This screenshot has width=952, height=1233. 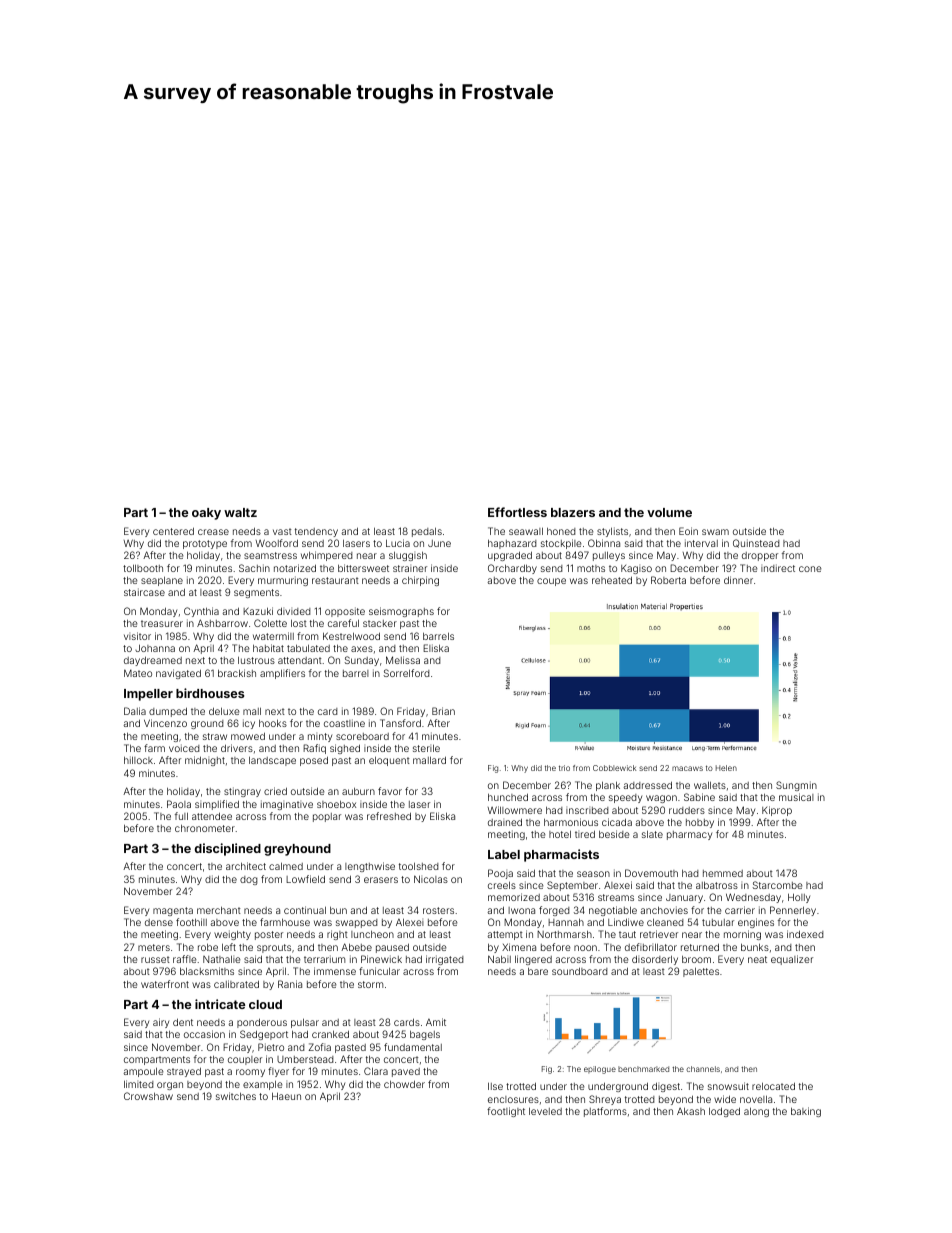 I want to click on Helen, so click(x=726, y=768).
